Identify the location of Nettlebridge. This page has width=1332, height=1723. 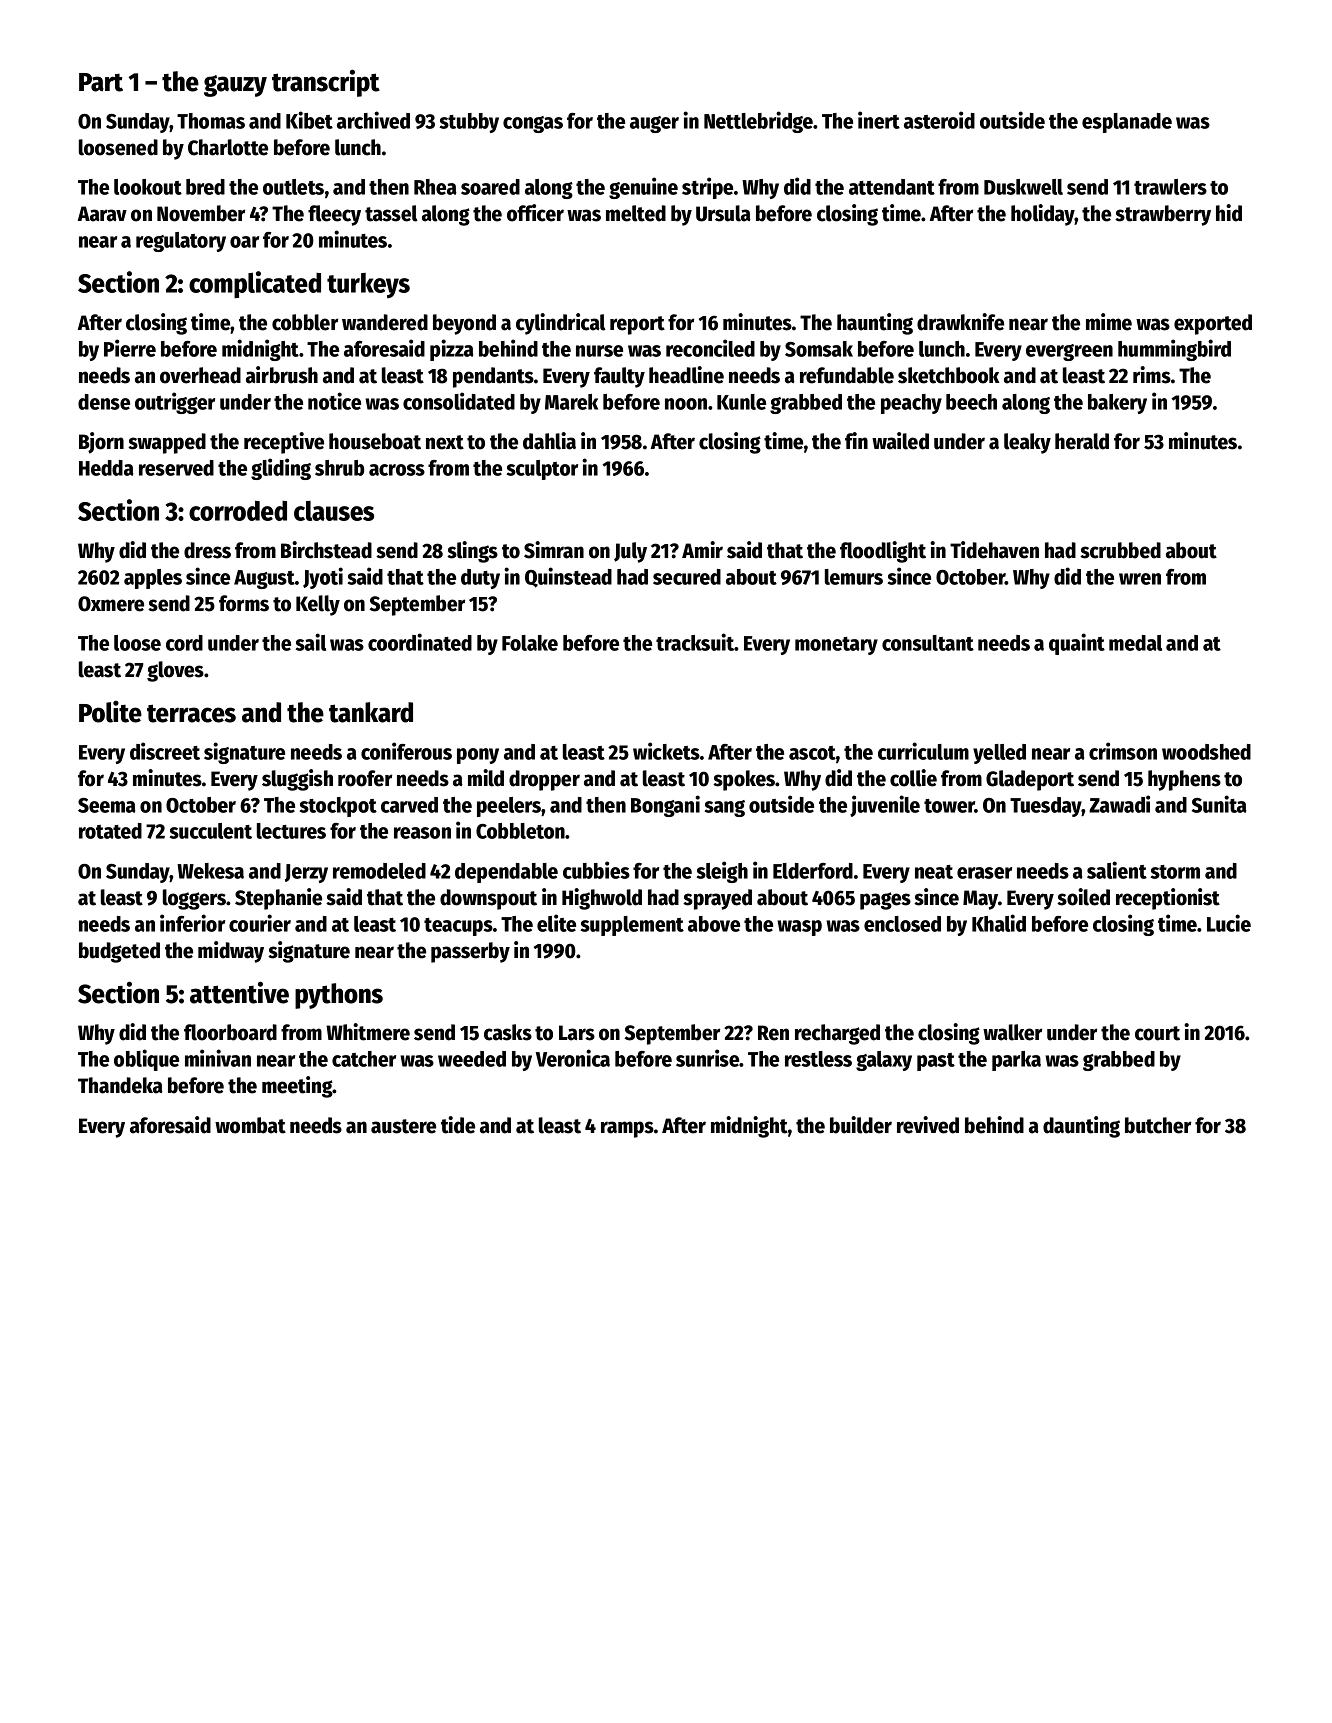
(758, 122).
